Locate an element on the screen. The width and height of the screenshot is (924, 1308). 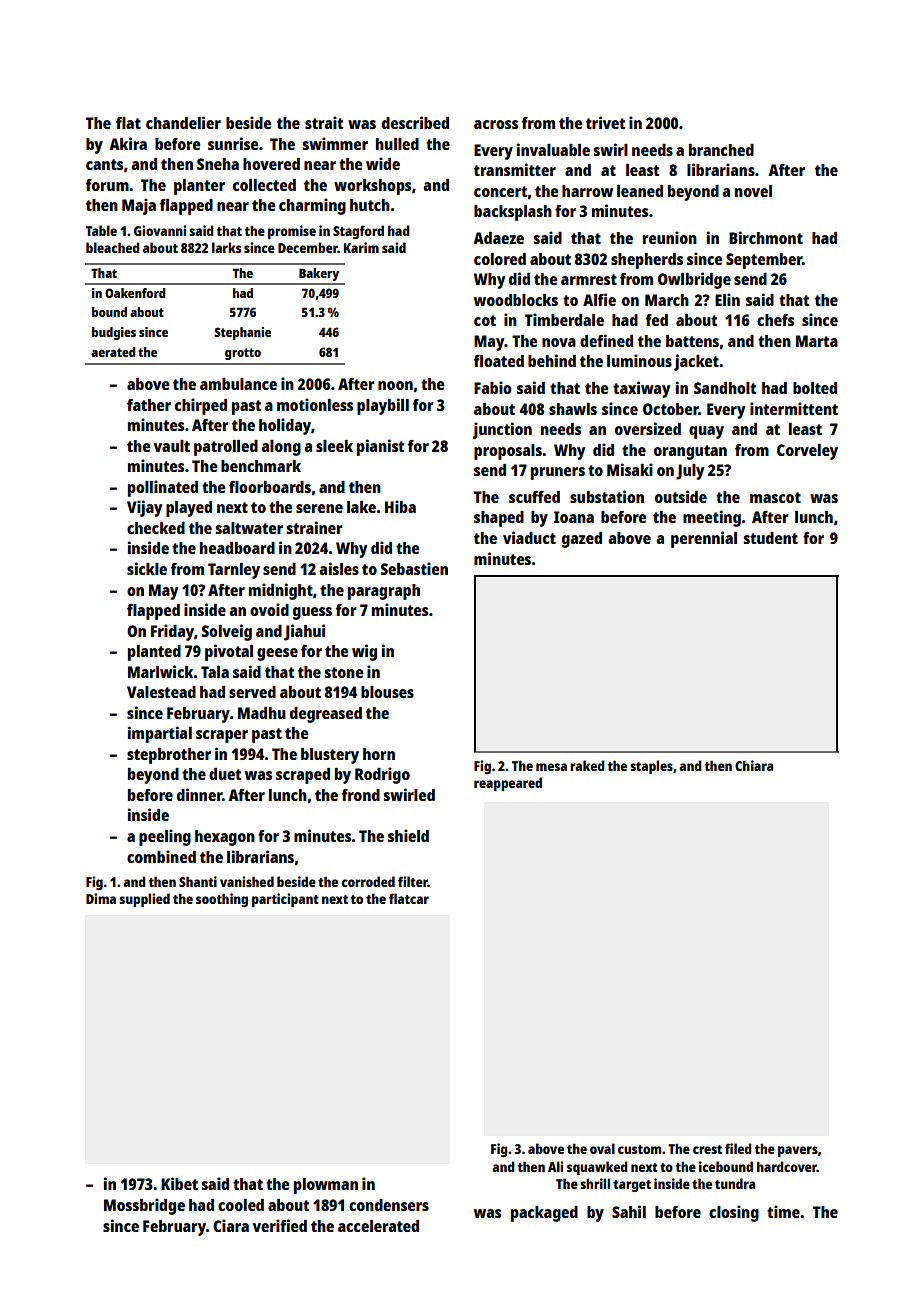
oversized is located at coordinates (648, 428).
